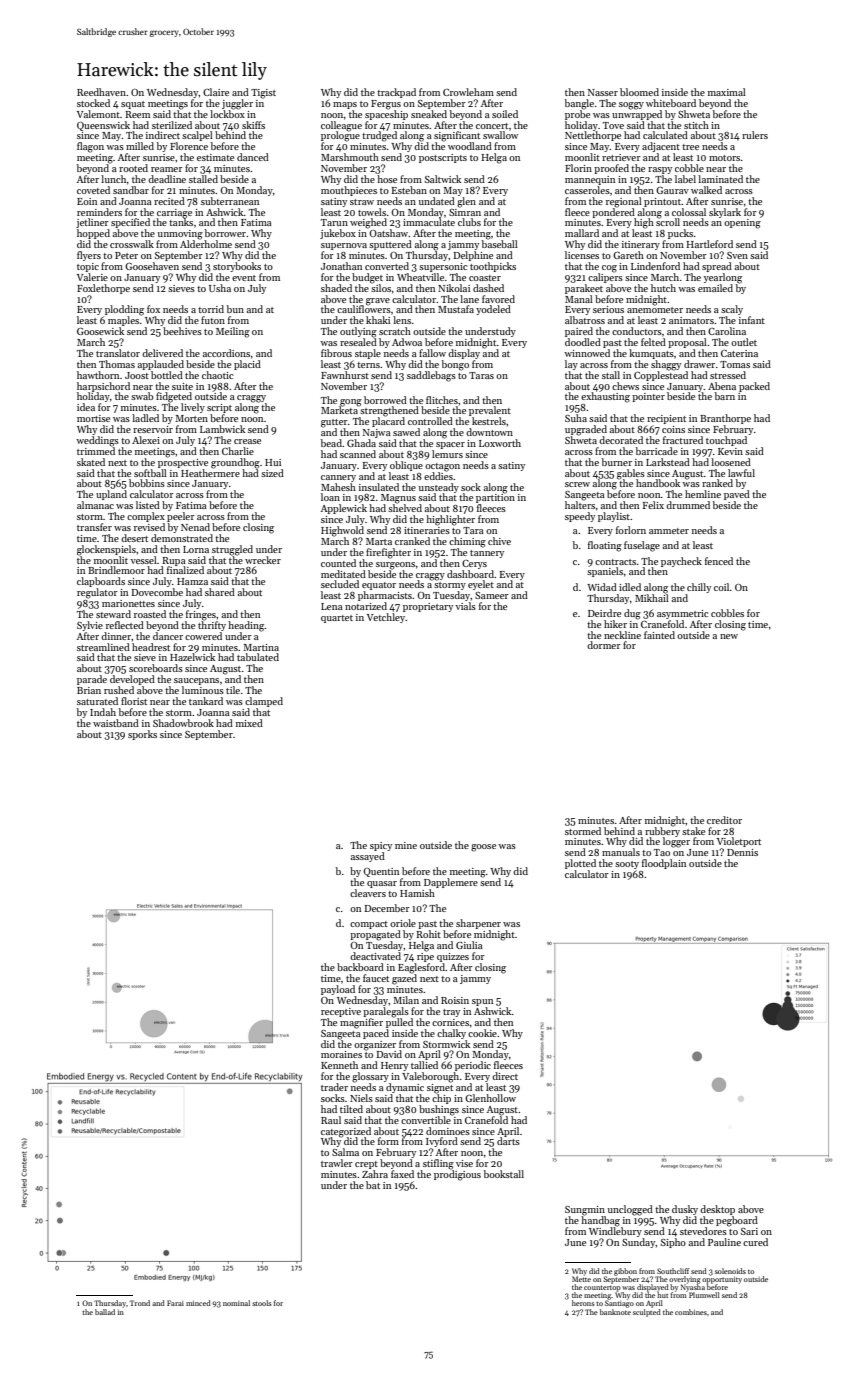  I want to click on trawler, so click(337, 1163).
